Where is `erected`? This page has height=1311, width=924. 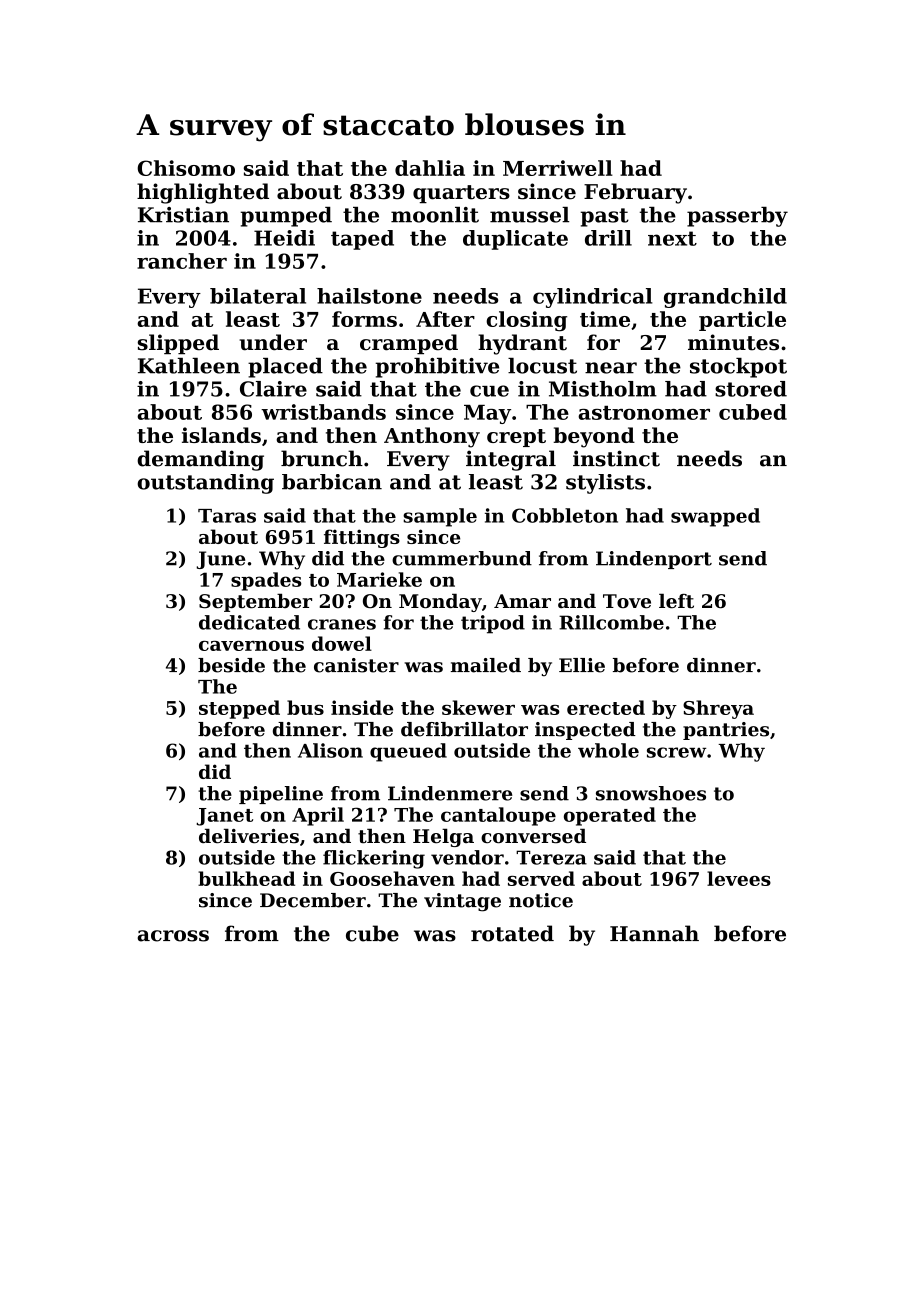 erected is located at coordinates (606, 707).
